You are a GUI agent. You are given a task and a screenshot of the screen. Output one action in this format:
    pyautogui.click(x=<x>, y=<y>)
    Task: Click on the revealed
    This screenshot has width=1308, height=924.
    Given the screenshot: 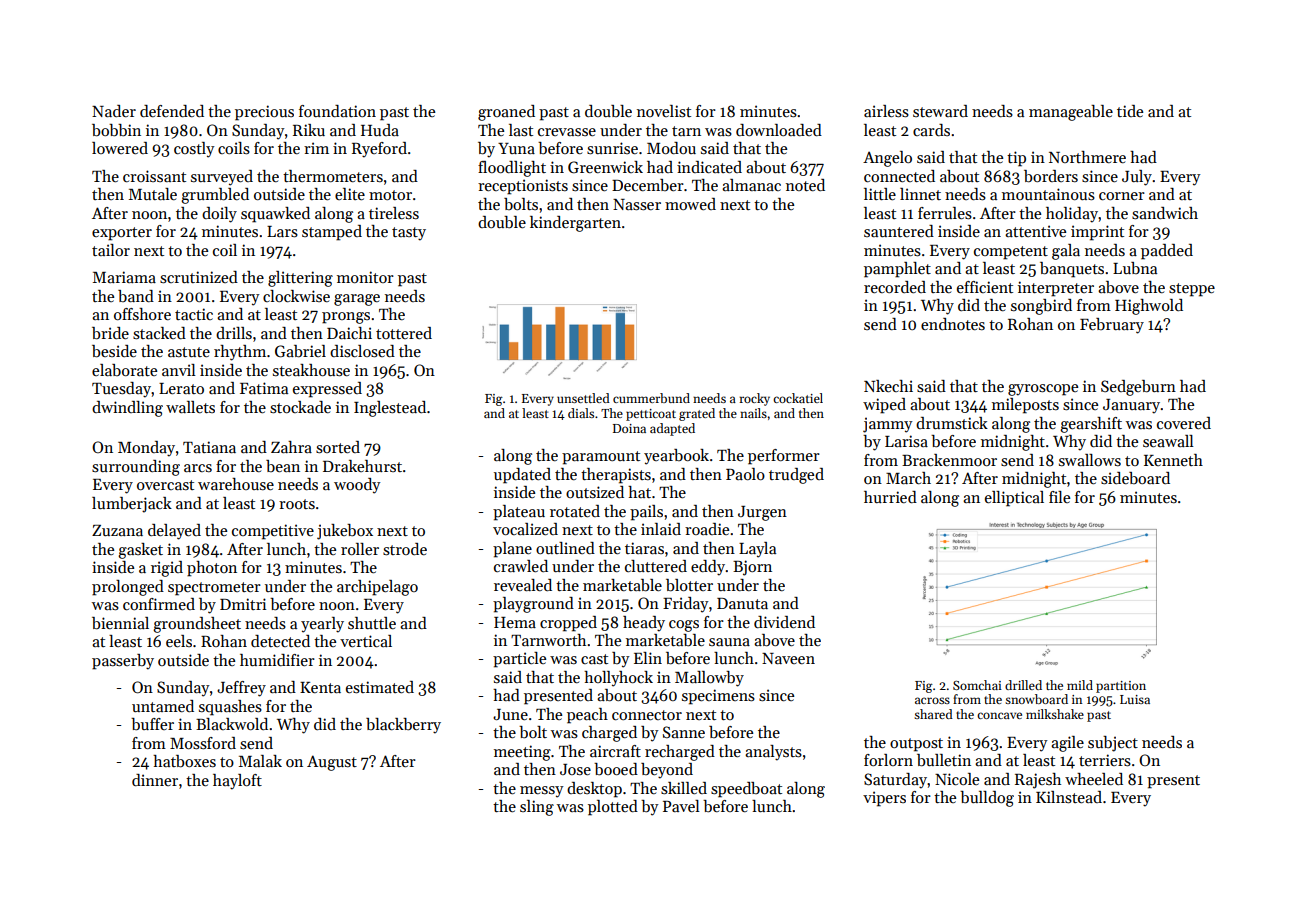 What is the action you would take?
    pyautogui.click(x=523, y=585)
